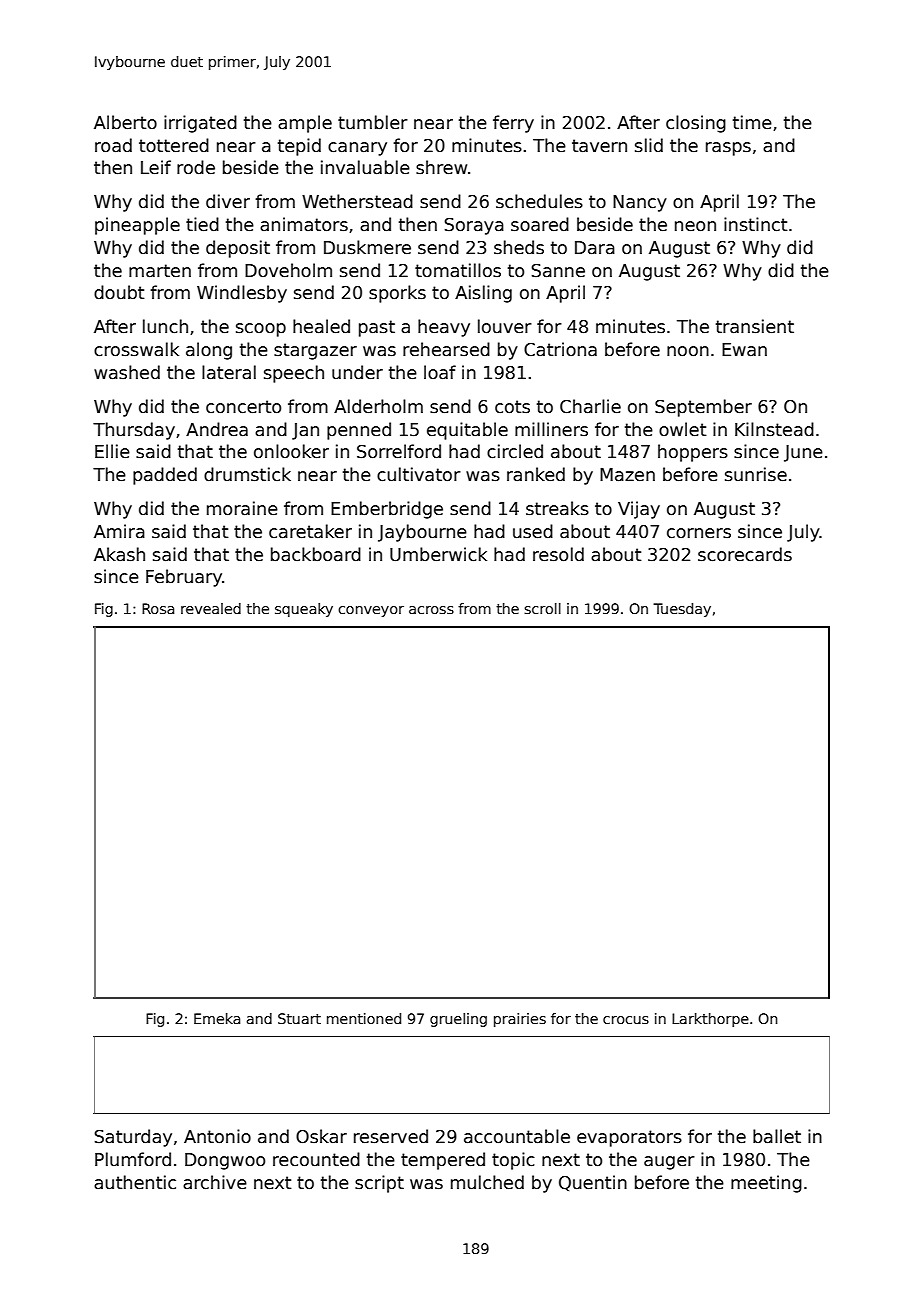 The width and height of the document is (924, 1314). Describe the element at coordinates (379, 1184) in the document. I see `script` at that location.
